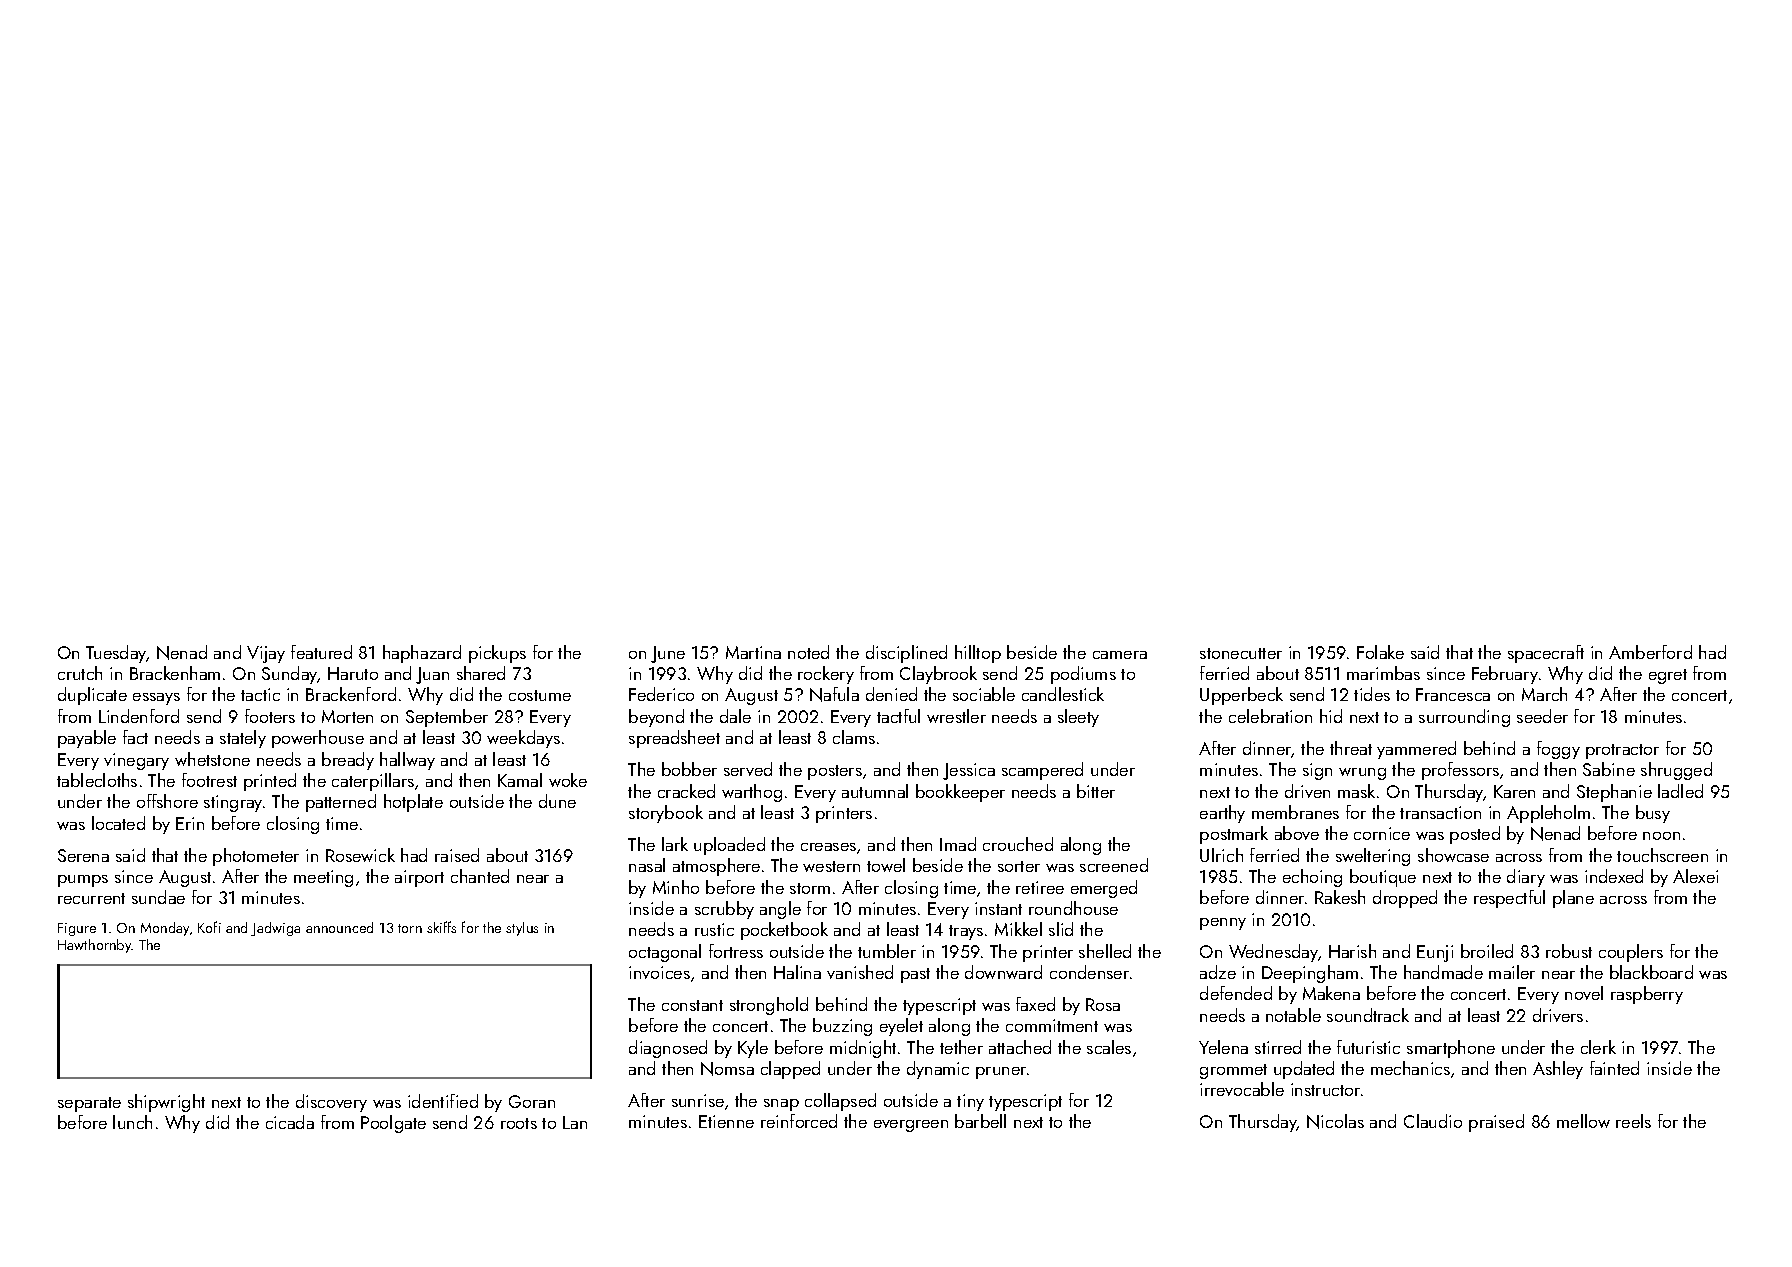 The height and width of the screenshot is (1267, 1792). I want to click on Mikkel, so click(1018, 929).
